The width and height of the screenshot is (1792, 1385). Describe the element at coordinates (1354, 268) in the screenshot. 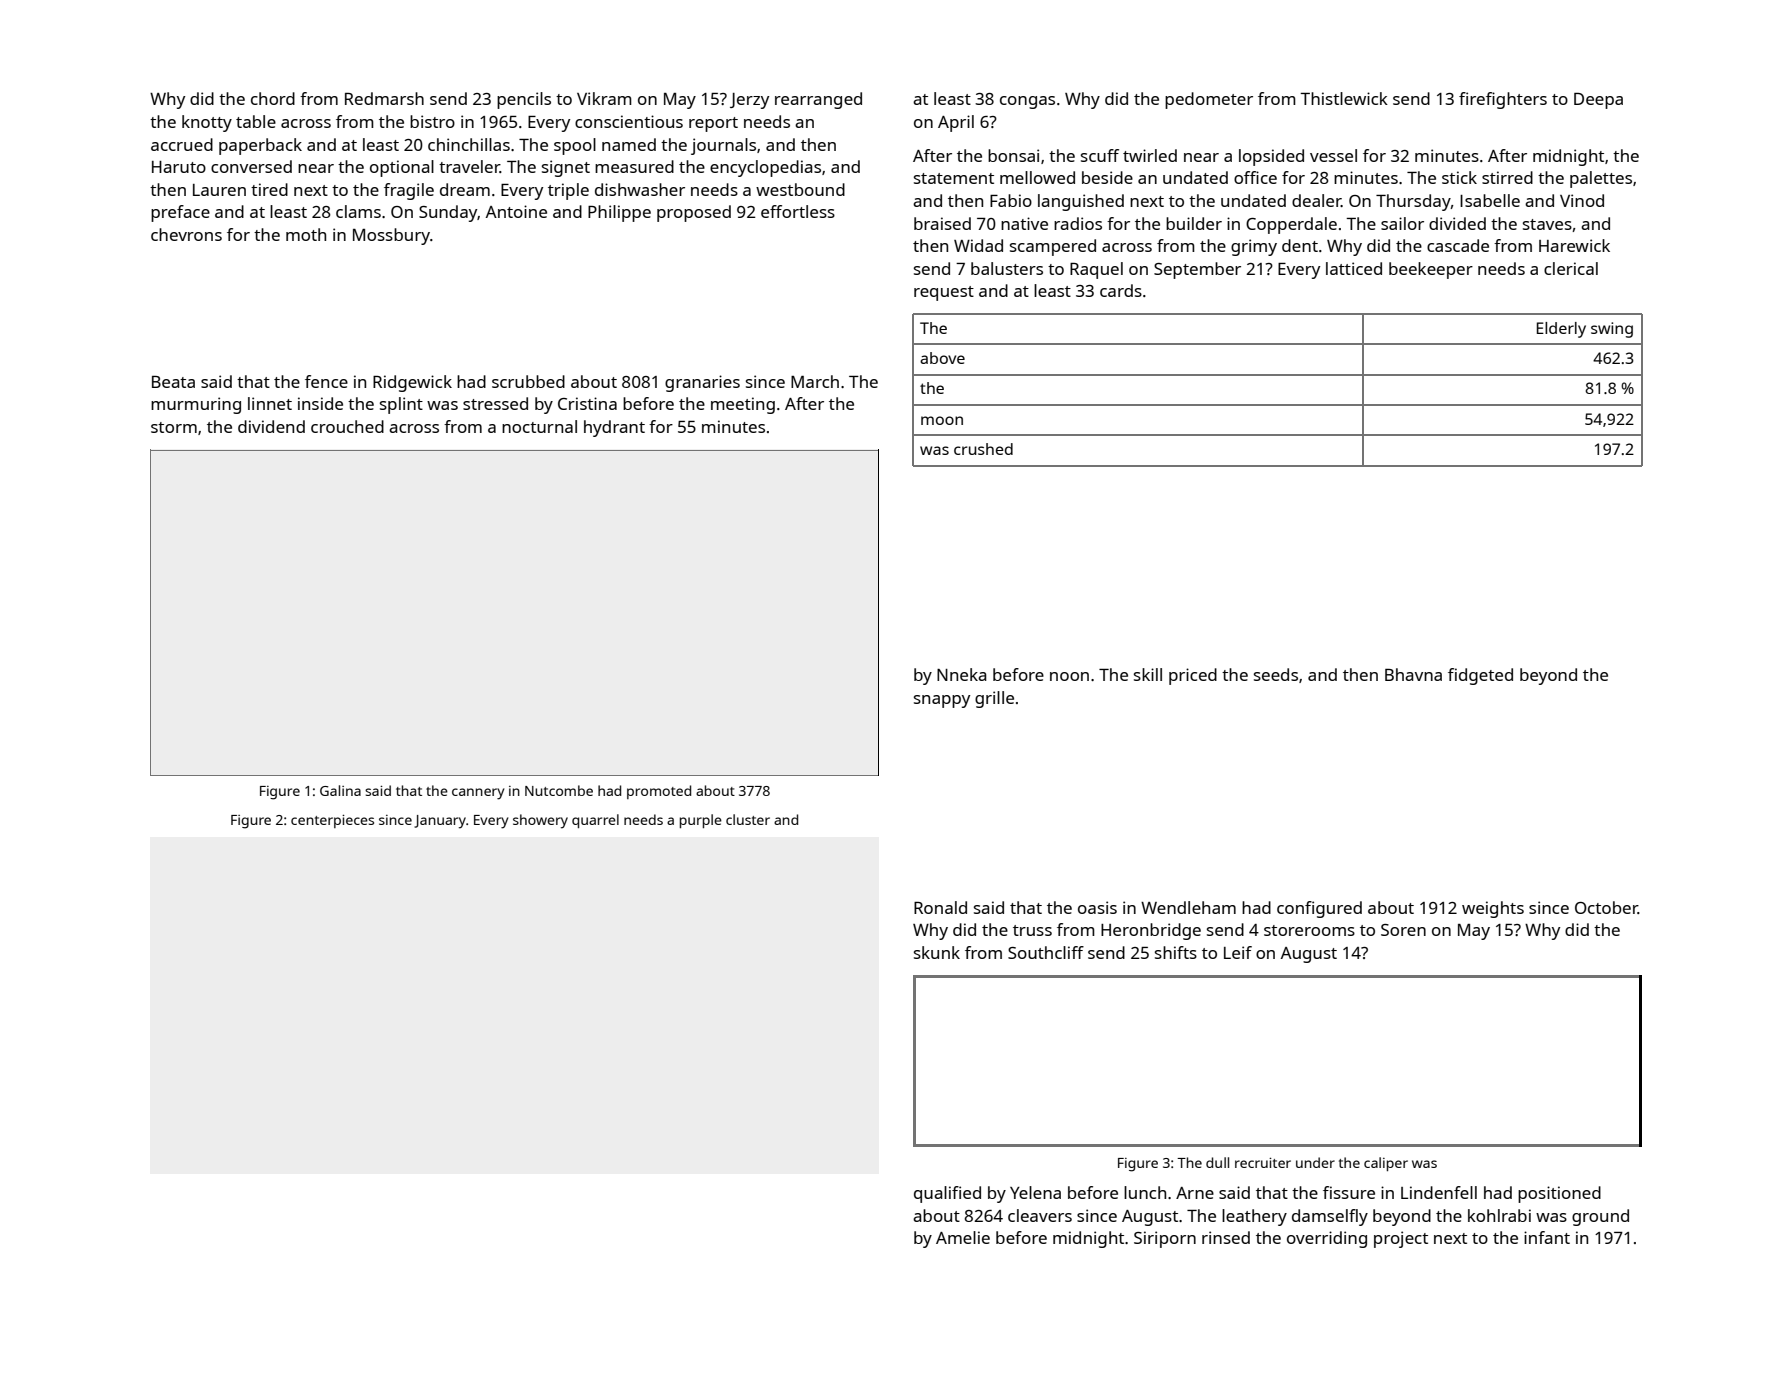

I see `latticed` at that location.
